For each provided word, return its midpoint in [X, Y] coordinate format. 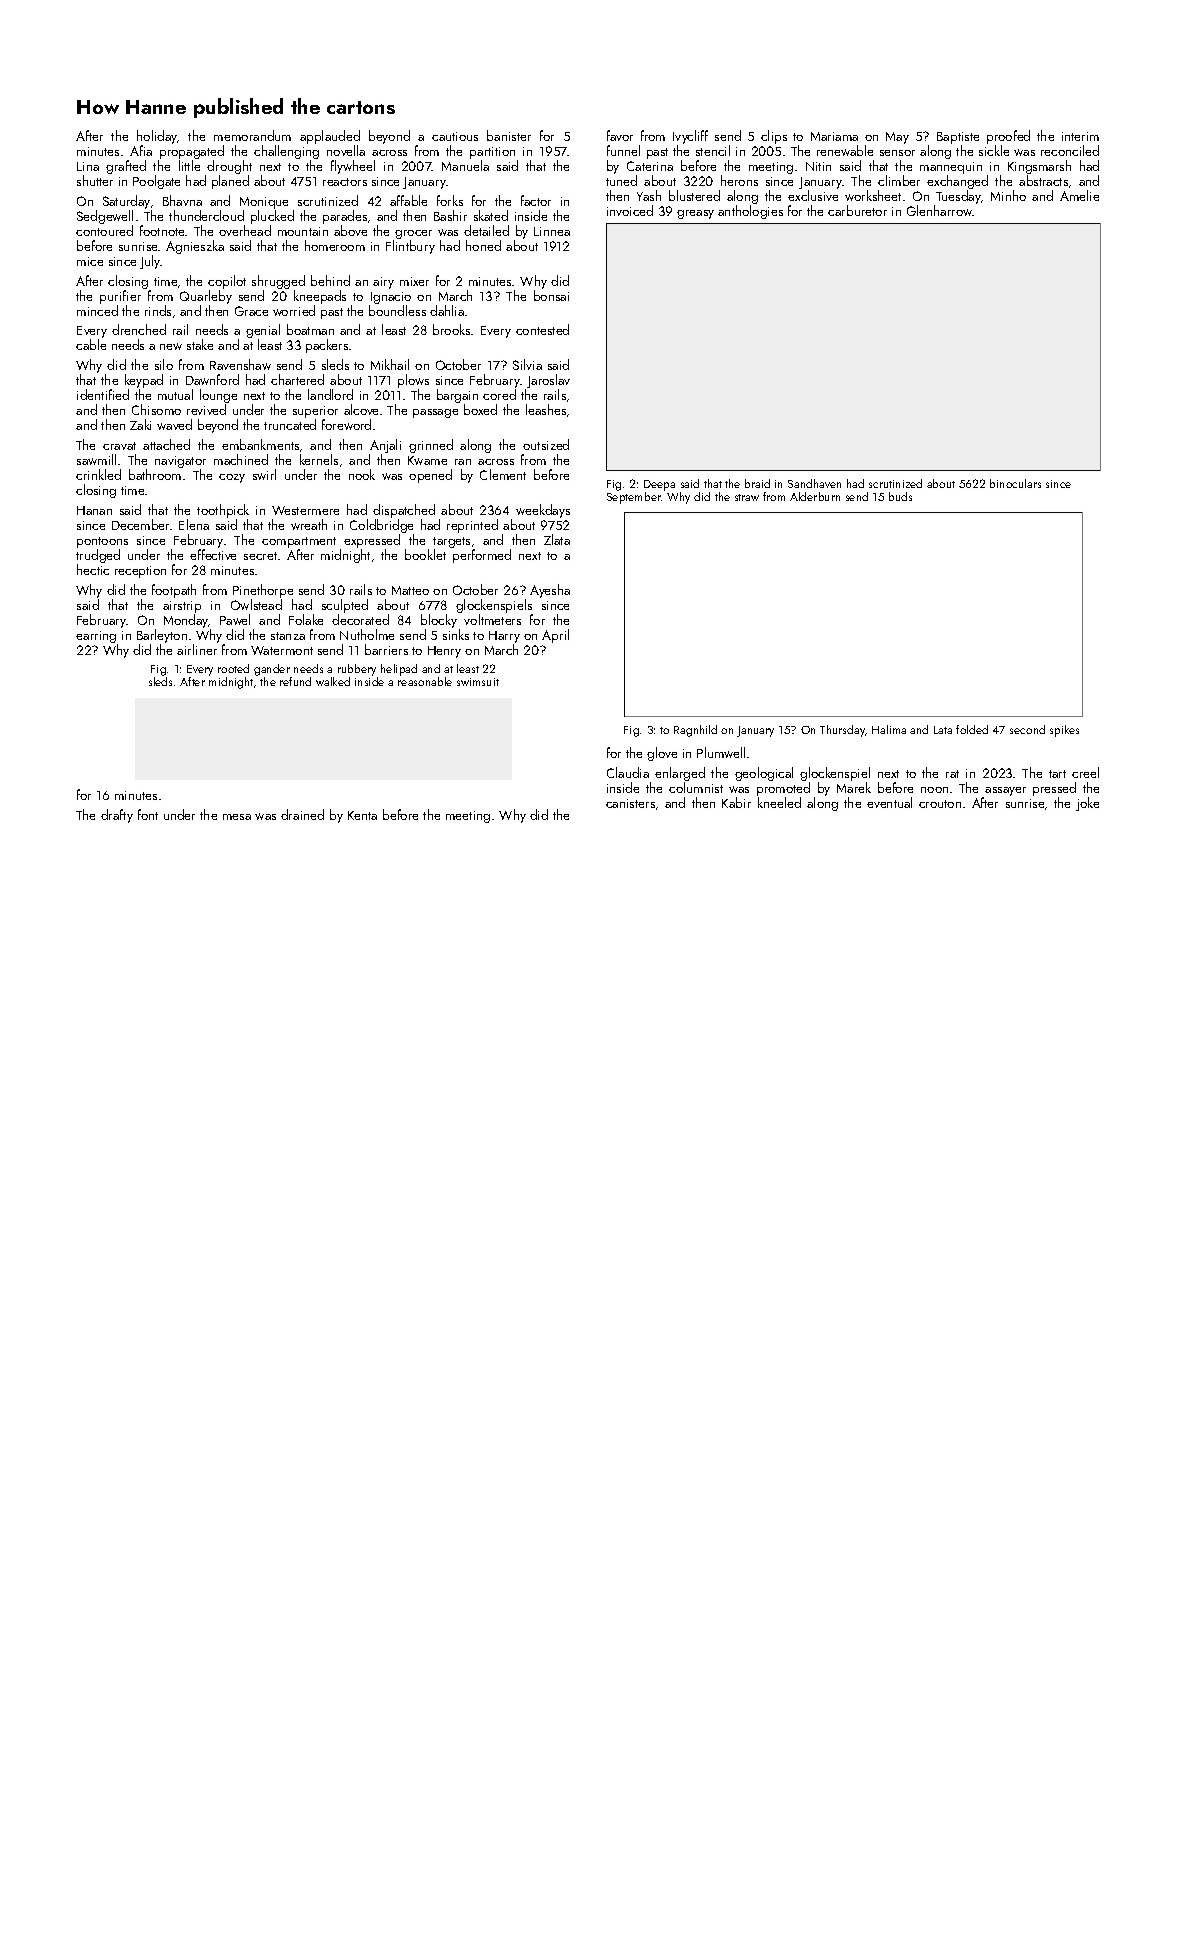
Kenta [362, 815]
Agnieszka [195, 247]
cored [499, 394]
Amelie [1079, 195]
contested [542, 329]
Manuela [465, 165]
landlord [330, 394]
